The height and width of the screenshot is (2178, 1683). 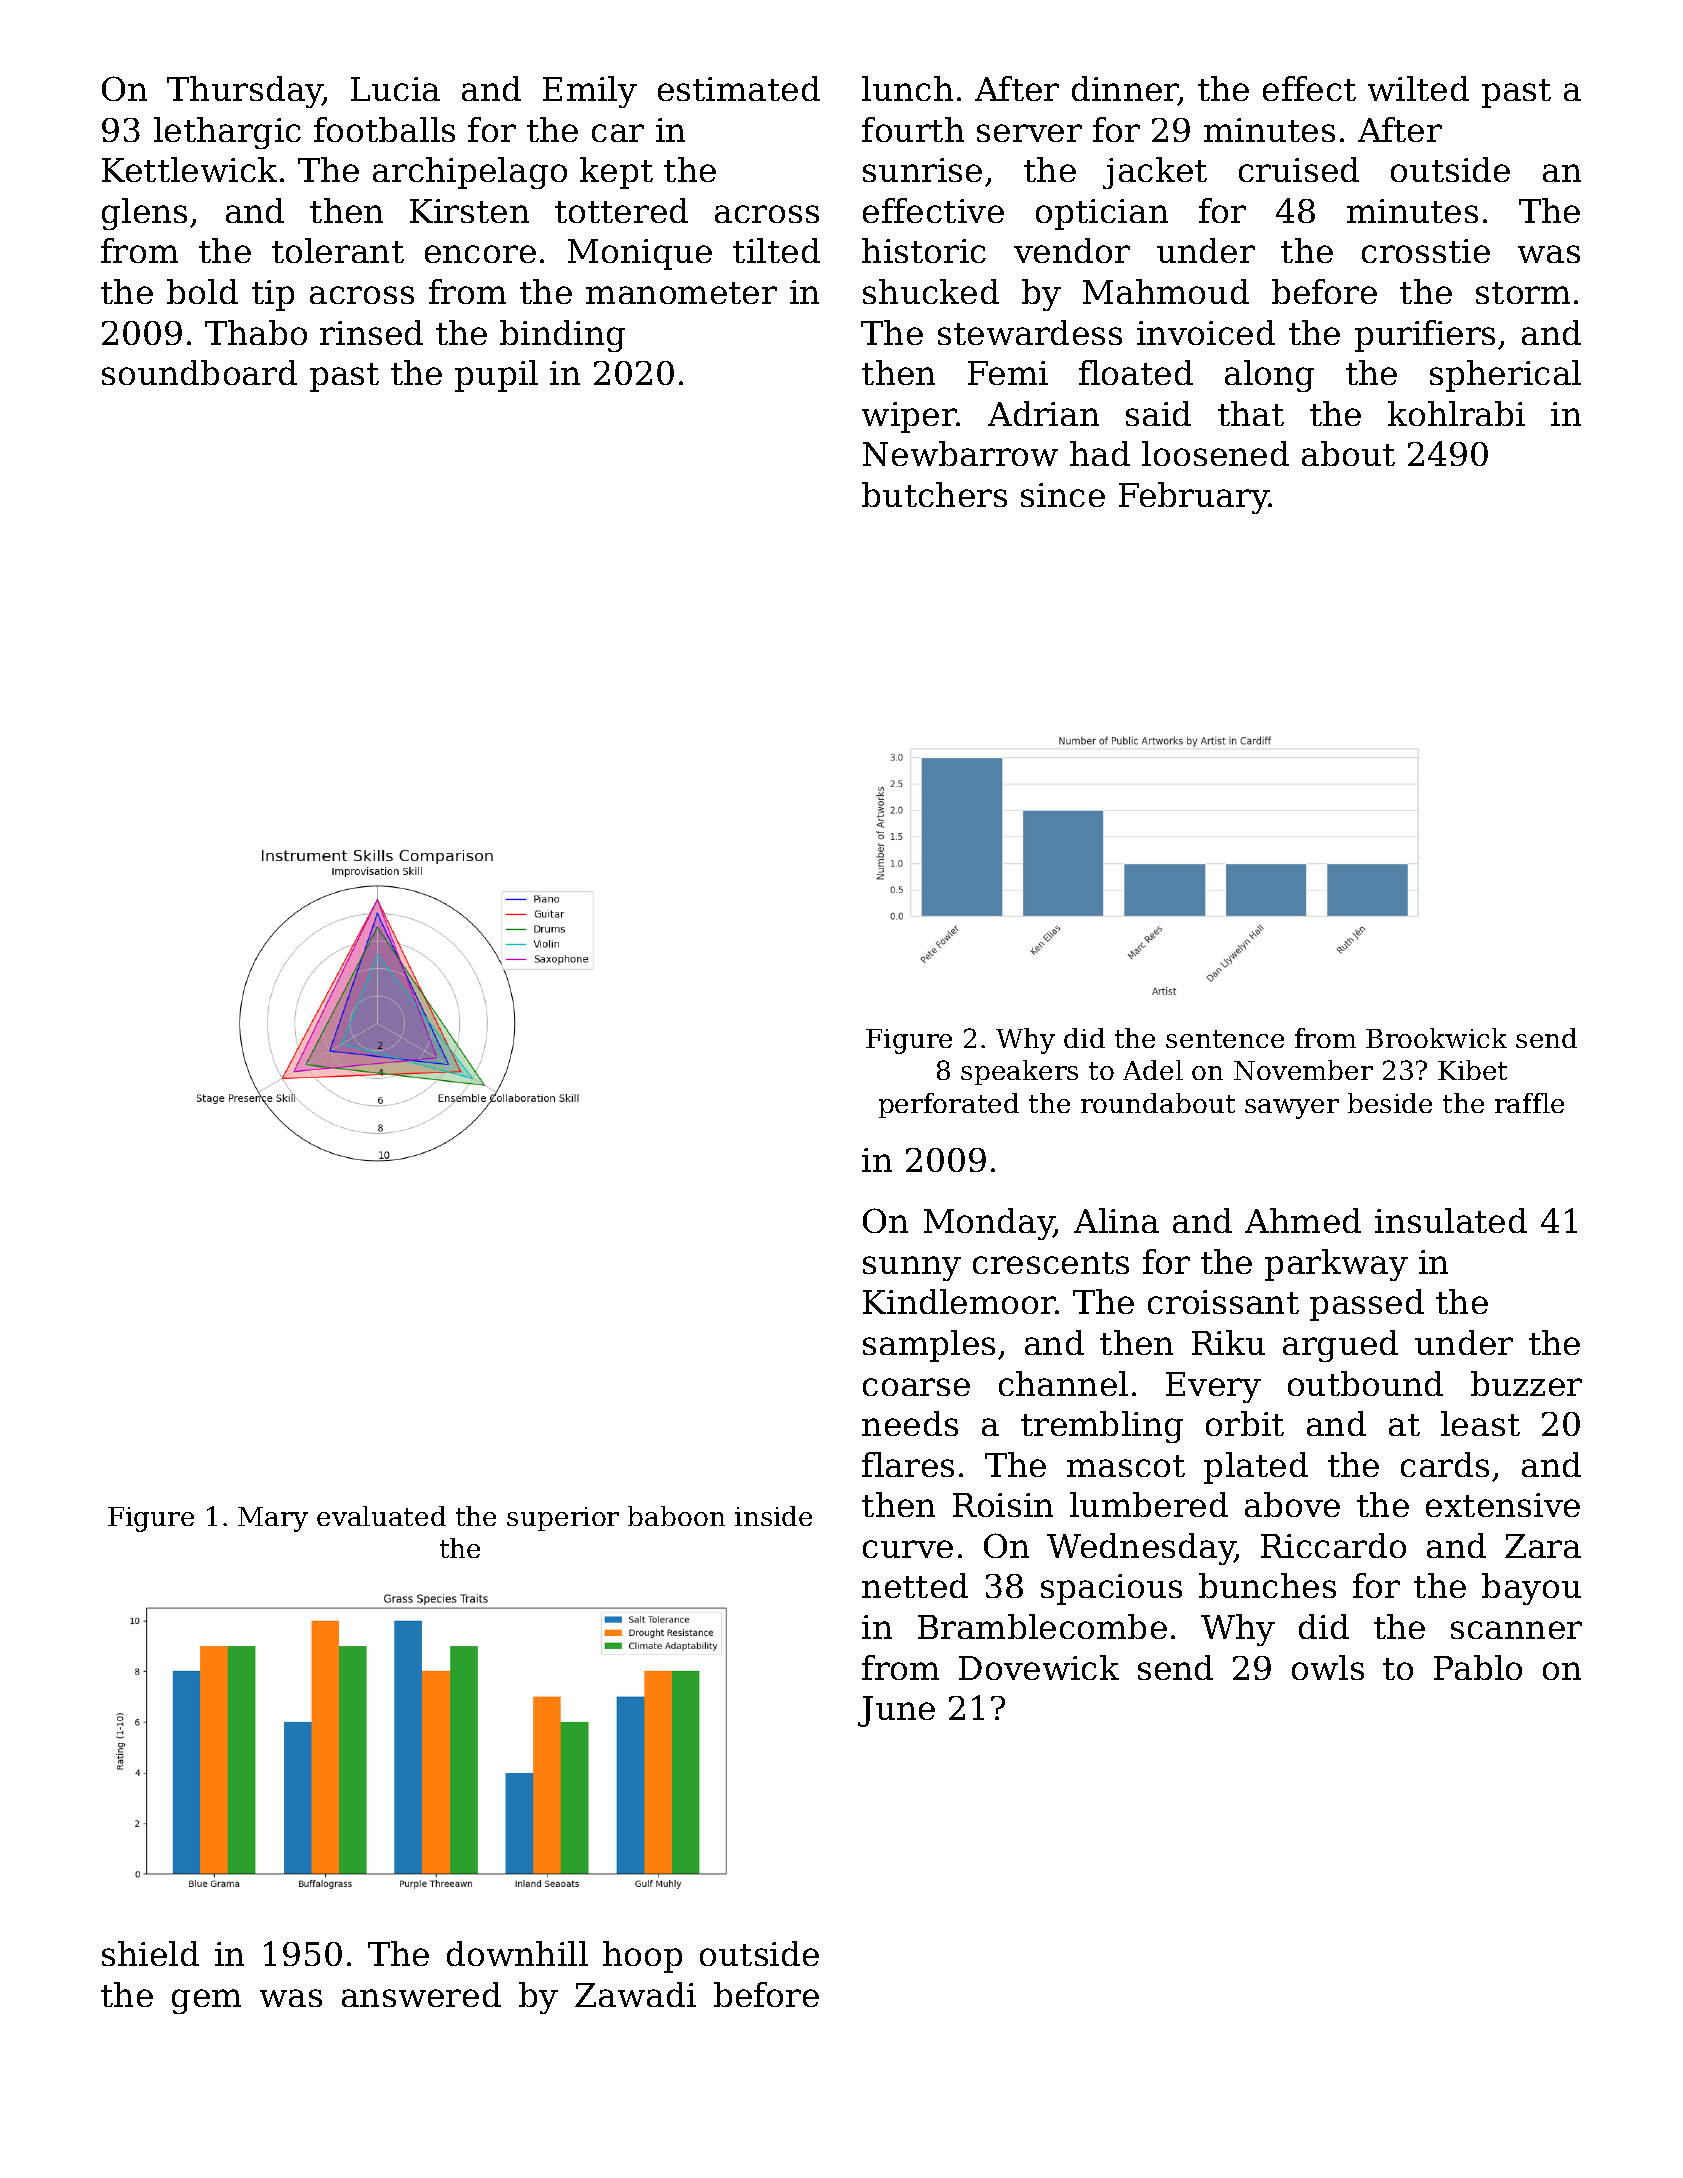 I want to click on Emily, so click(x=590, y=92).
